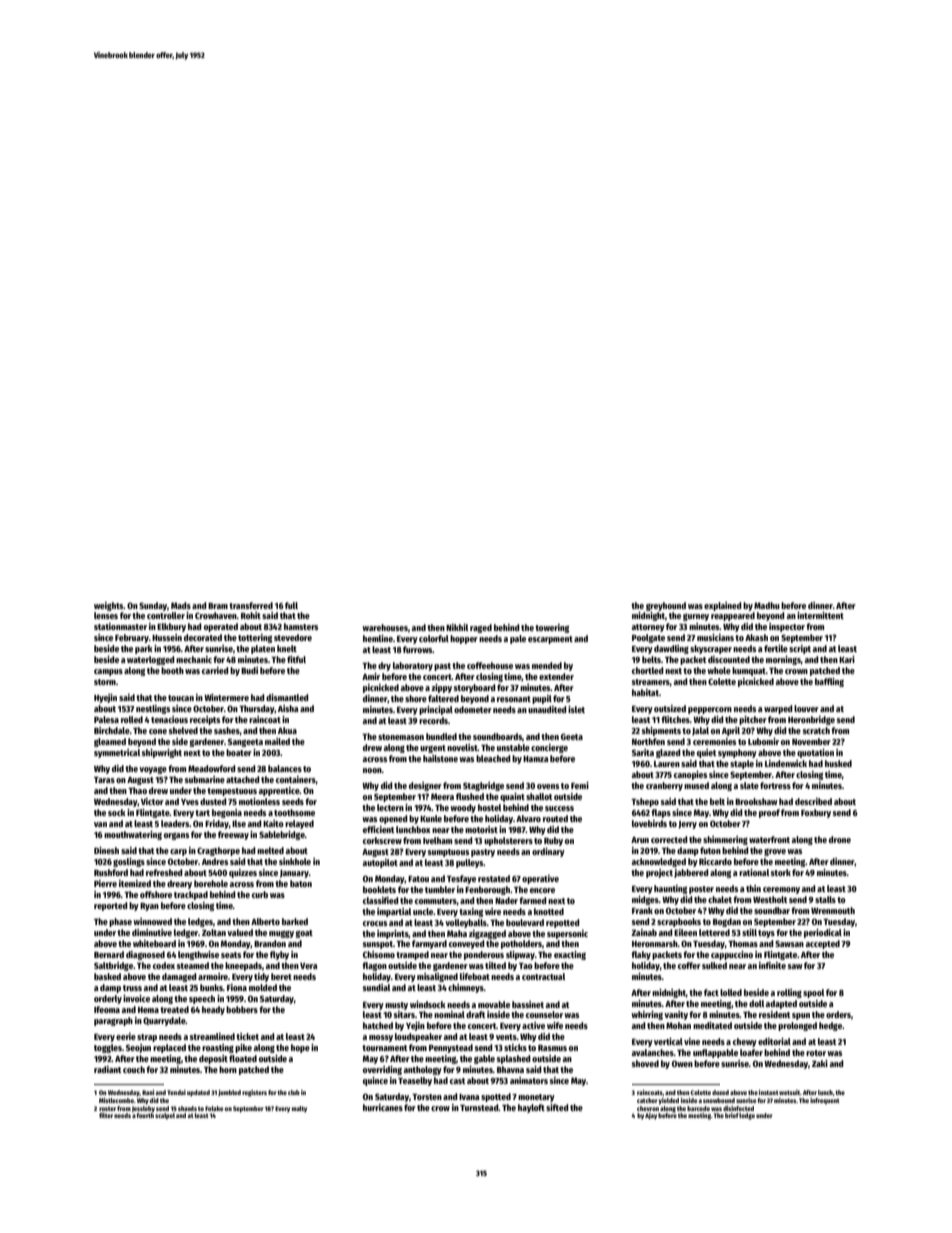 This document has height=1233, width=952. I want to click on radiant, so click(107, 1069).
